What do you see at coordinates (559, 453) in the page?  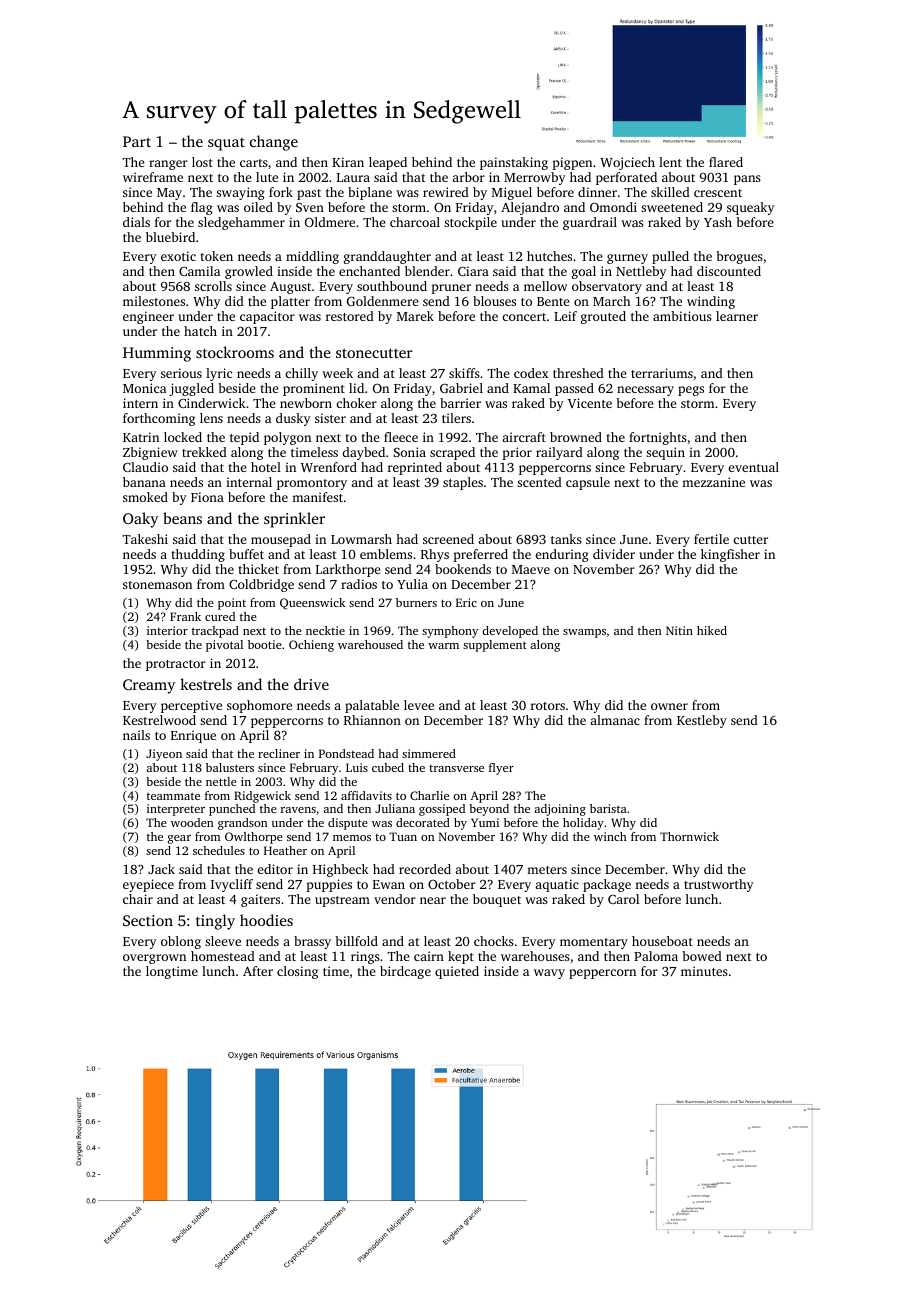 I see `railyard` at bounding box center [559, 453].
